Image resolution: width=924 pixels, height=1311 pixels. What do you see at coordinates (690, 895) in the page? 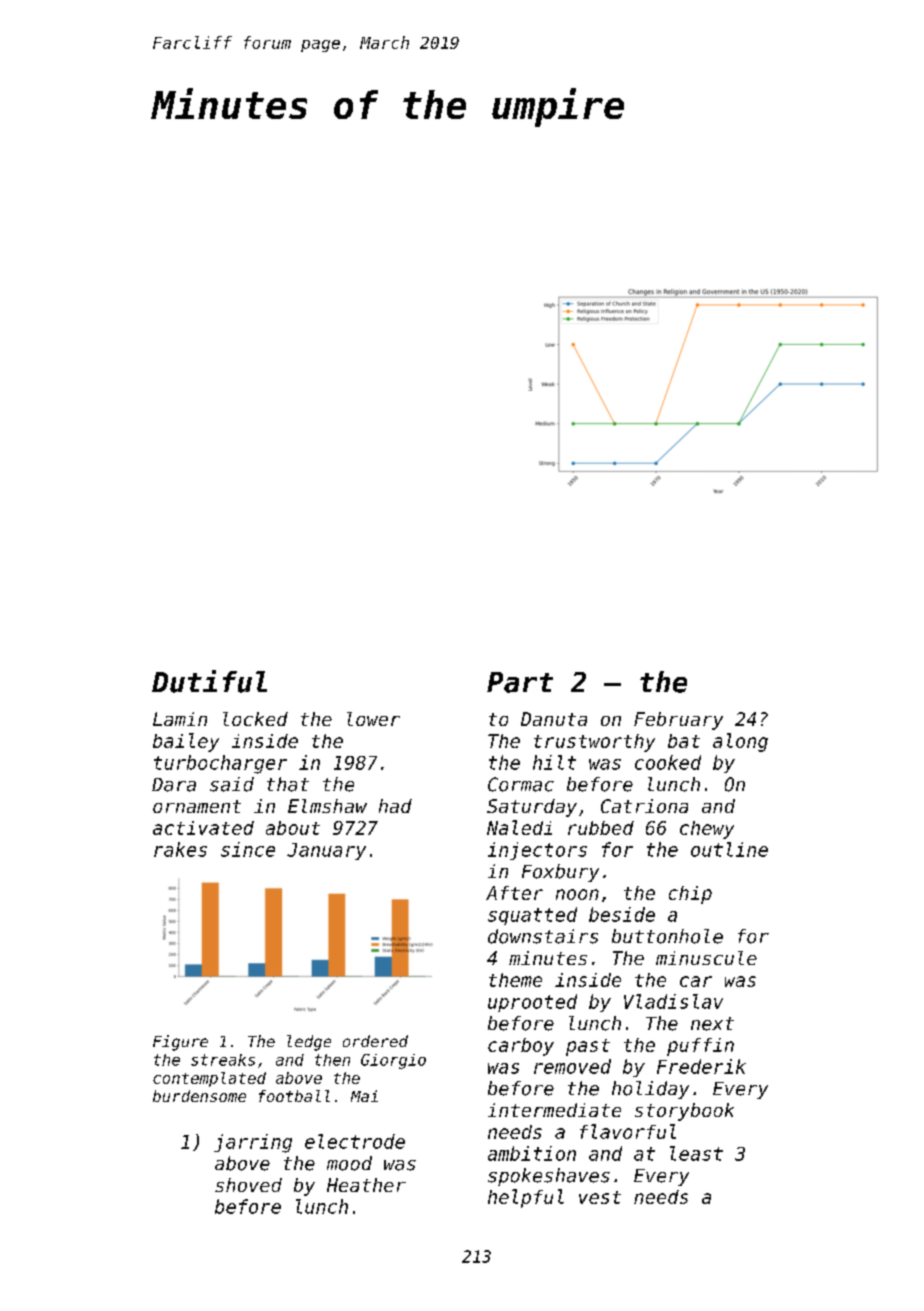
I see `chip` at bounding box center [690, 895].
